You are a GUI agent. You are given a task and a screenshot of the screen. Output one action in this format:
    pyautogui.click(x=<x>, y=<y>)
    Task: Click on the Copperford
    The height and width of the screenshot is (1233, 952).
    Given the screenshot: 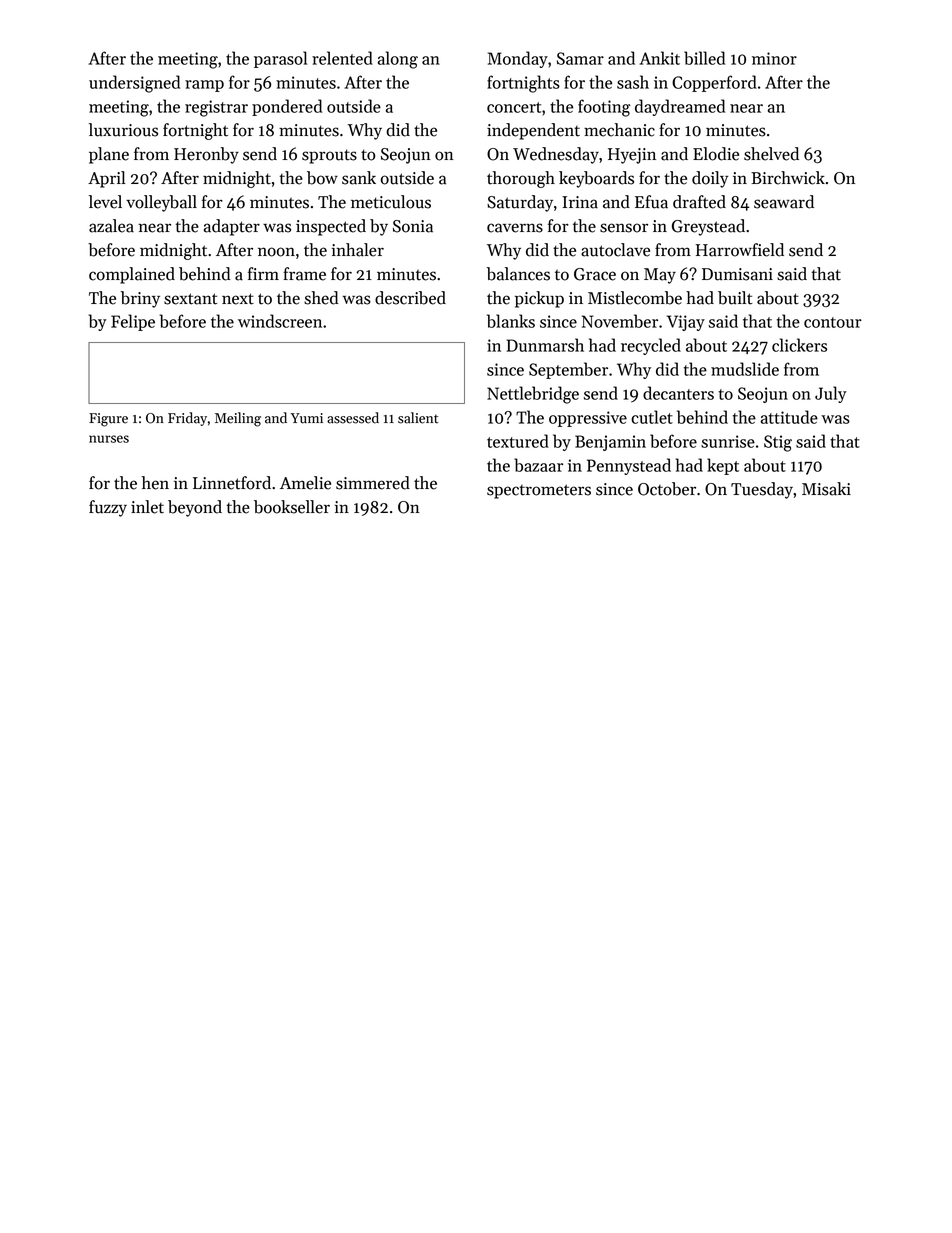 What is the action you would take?
    pyautogui.click(x=714, y=83)
